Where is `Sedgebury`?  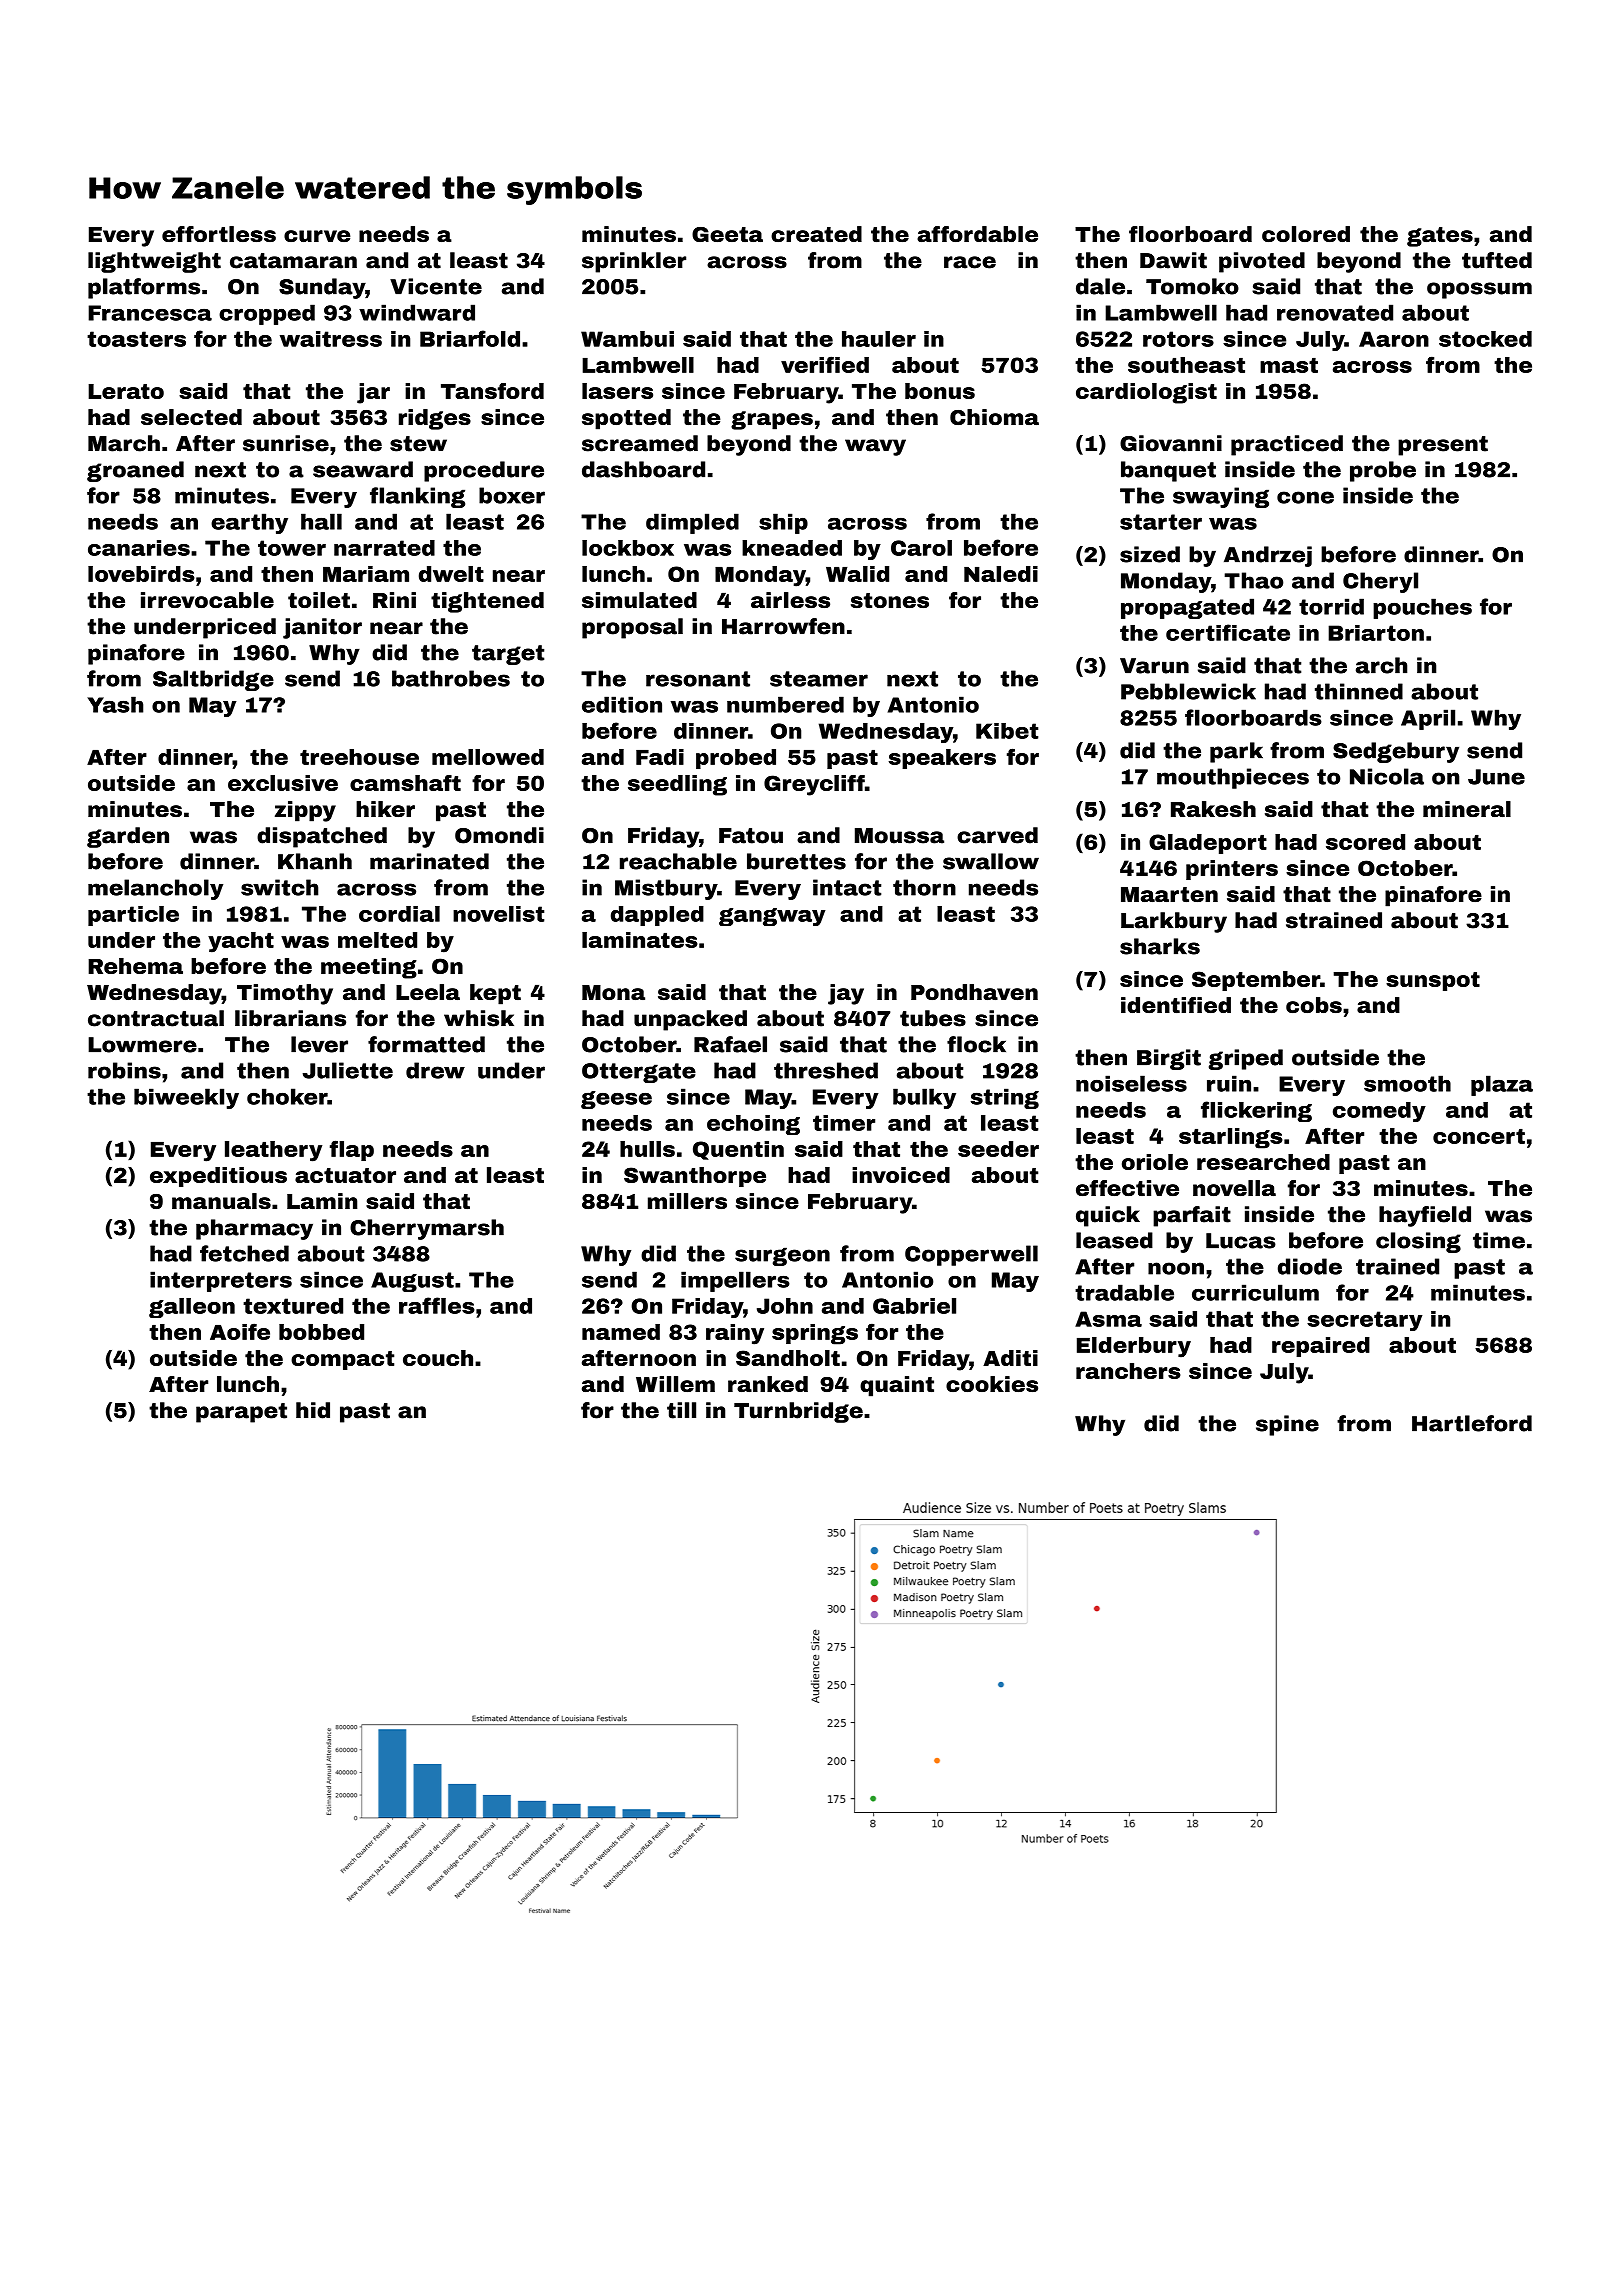
Sedgebury is located at coordinates (1396, 752).
